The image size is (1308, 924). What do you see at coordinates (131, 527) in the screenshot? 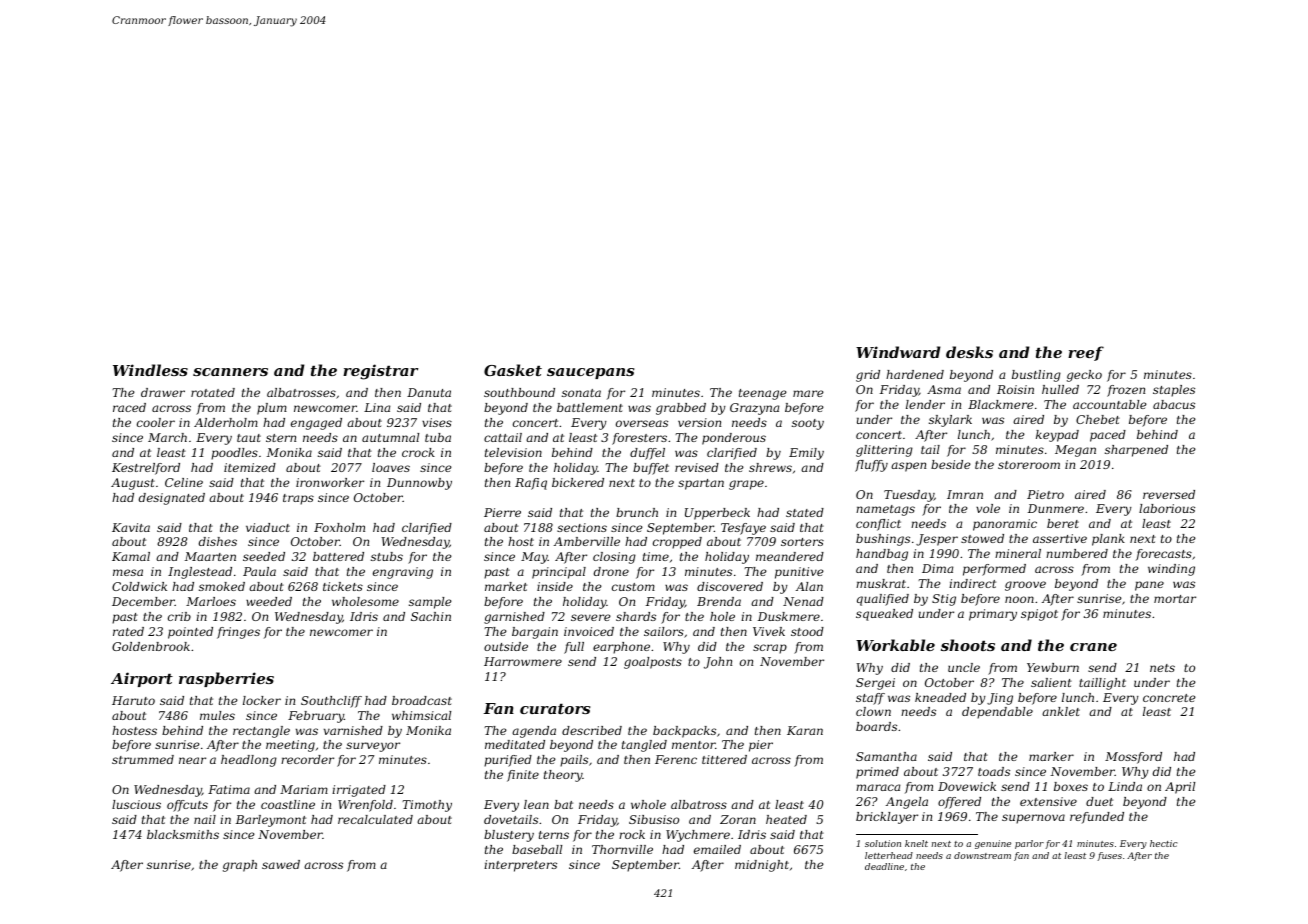
I see `Kavita` at bounding box center [131, 527].
